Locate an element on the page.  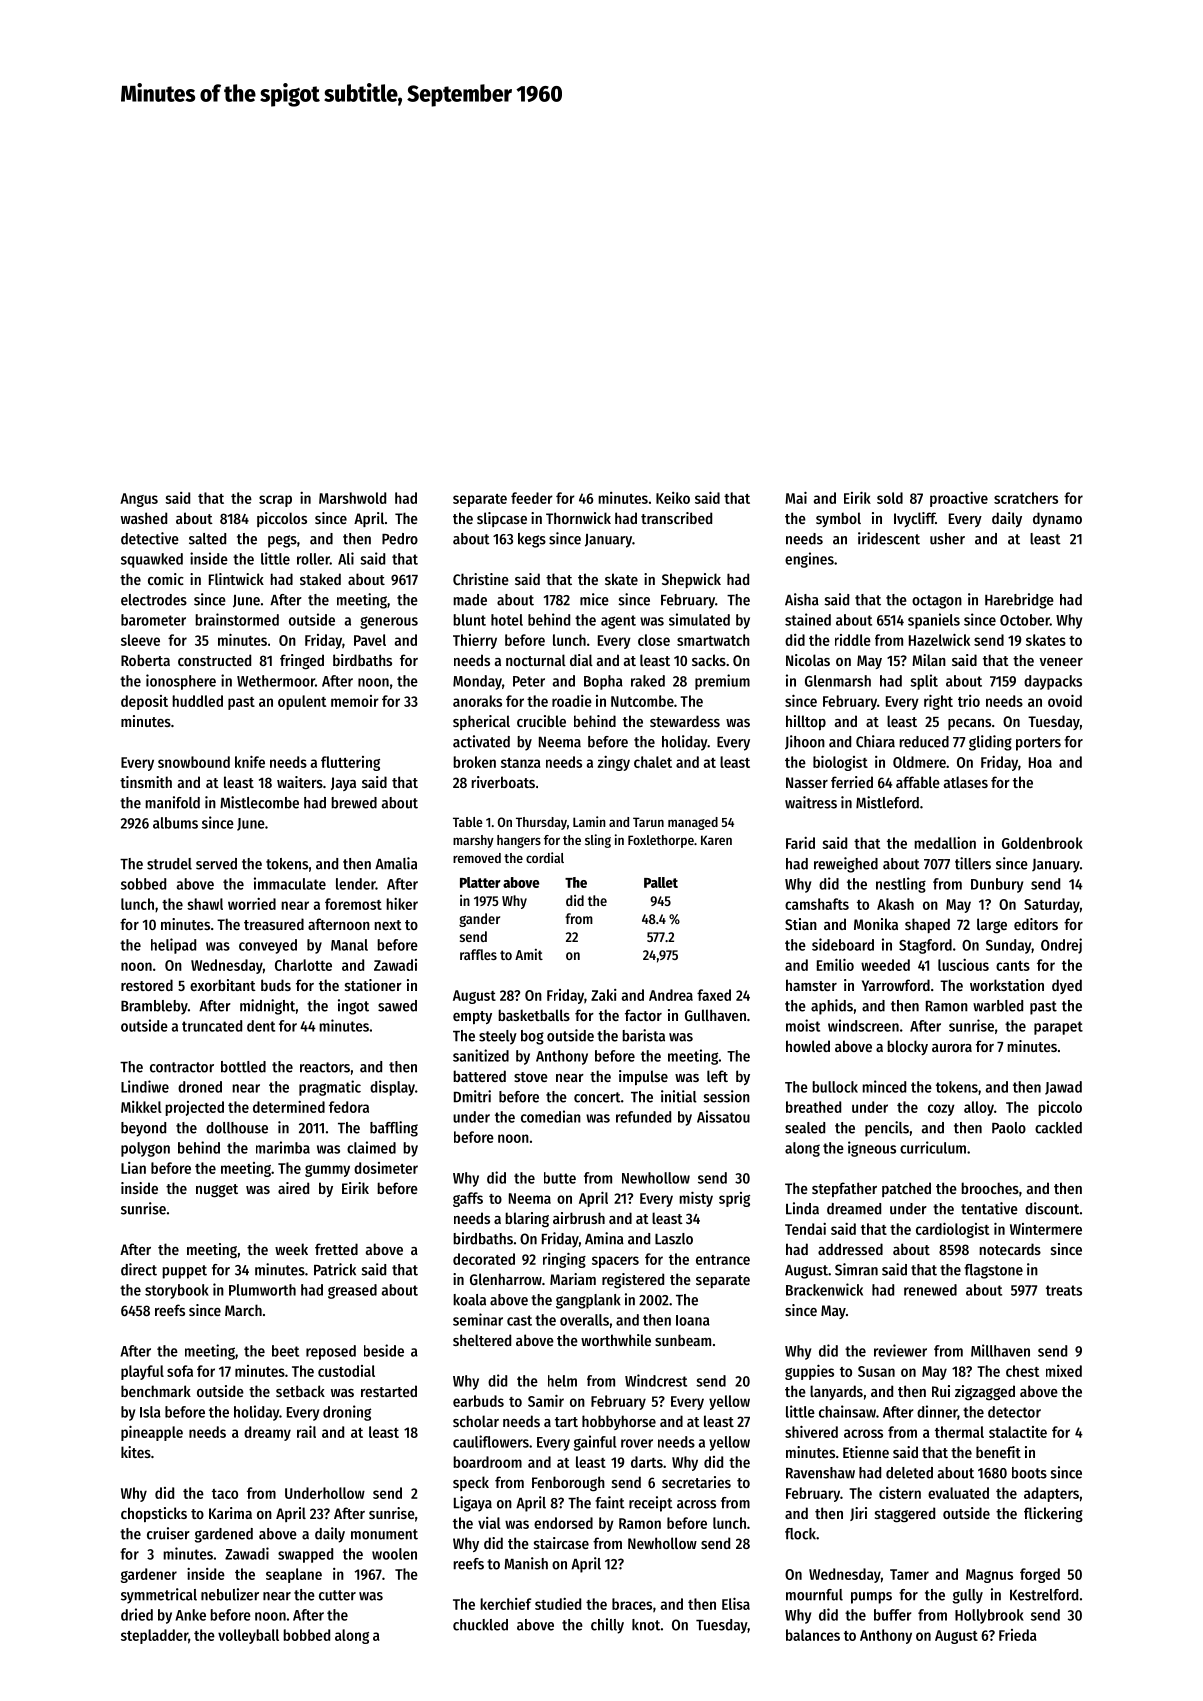
overalls is located at coordinates (584, 1320).
